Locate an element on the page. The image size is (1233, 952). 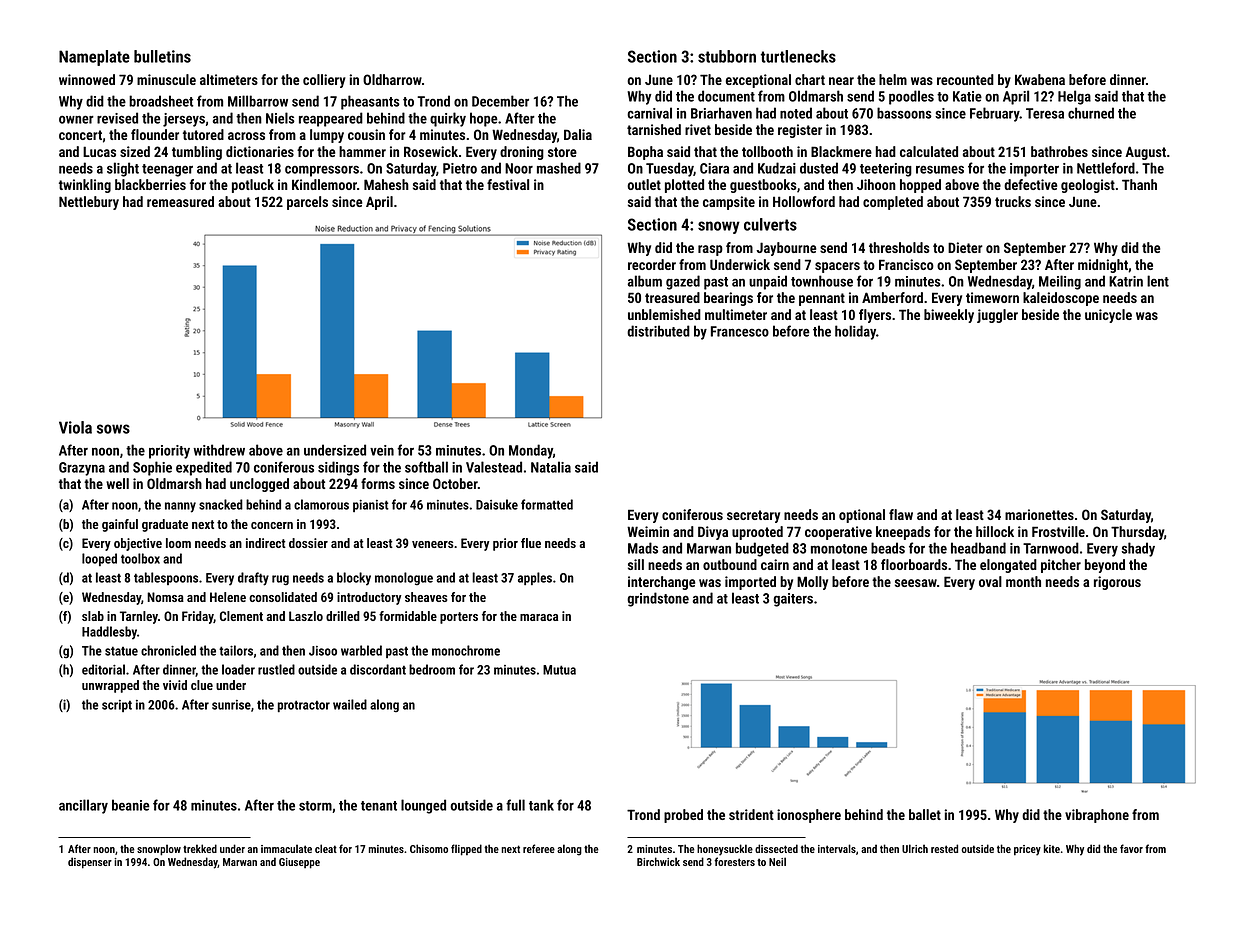
Oldharrow is located at coordinates (392, 79).
